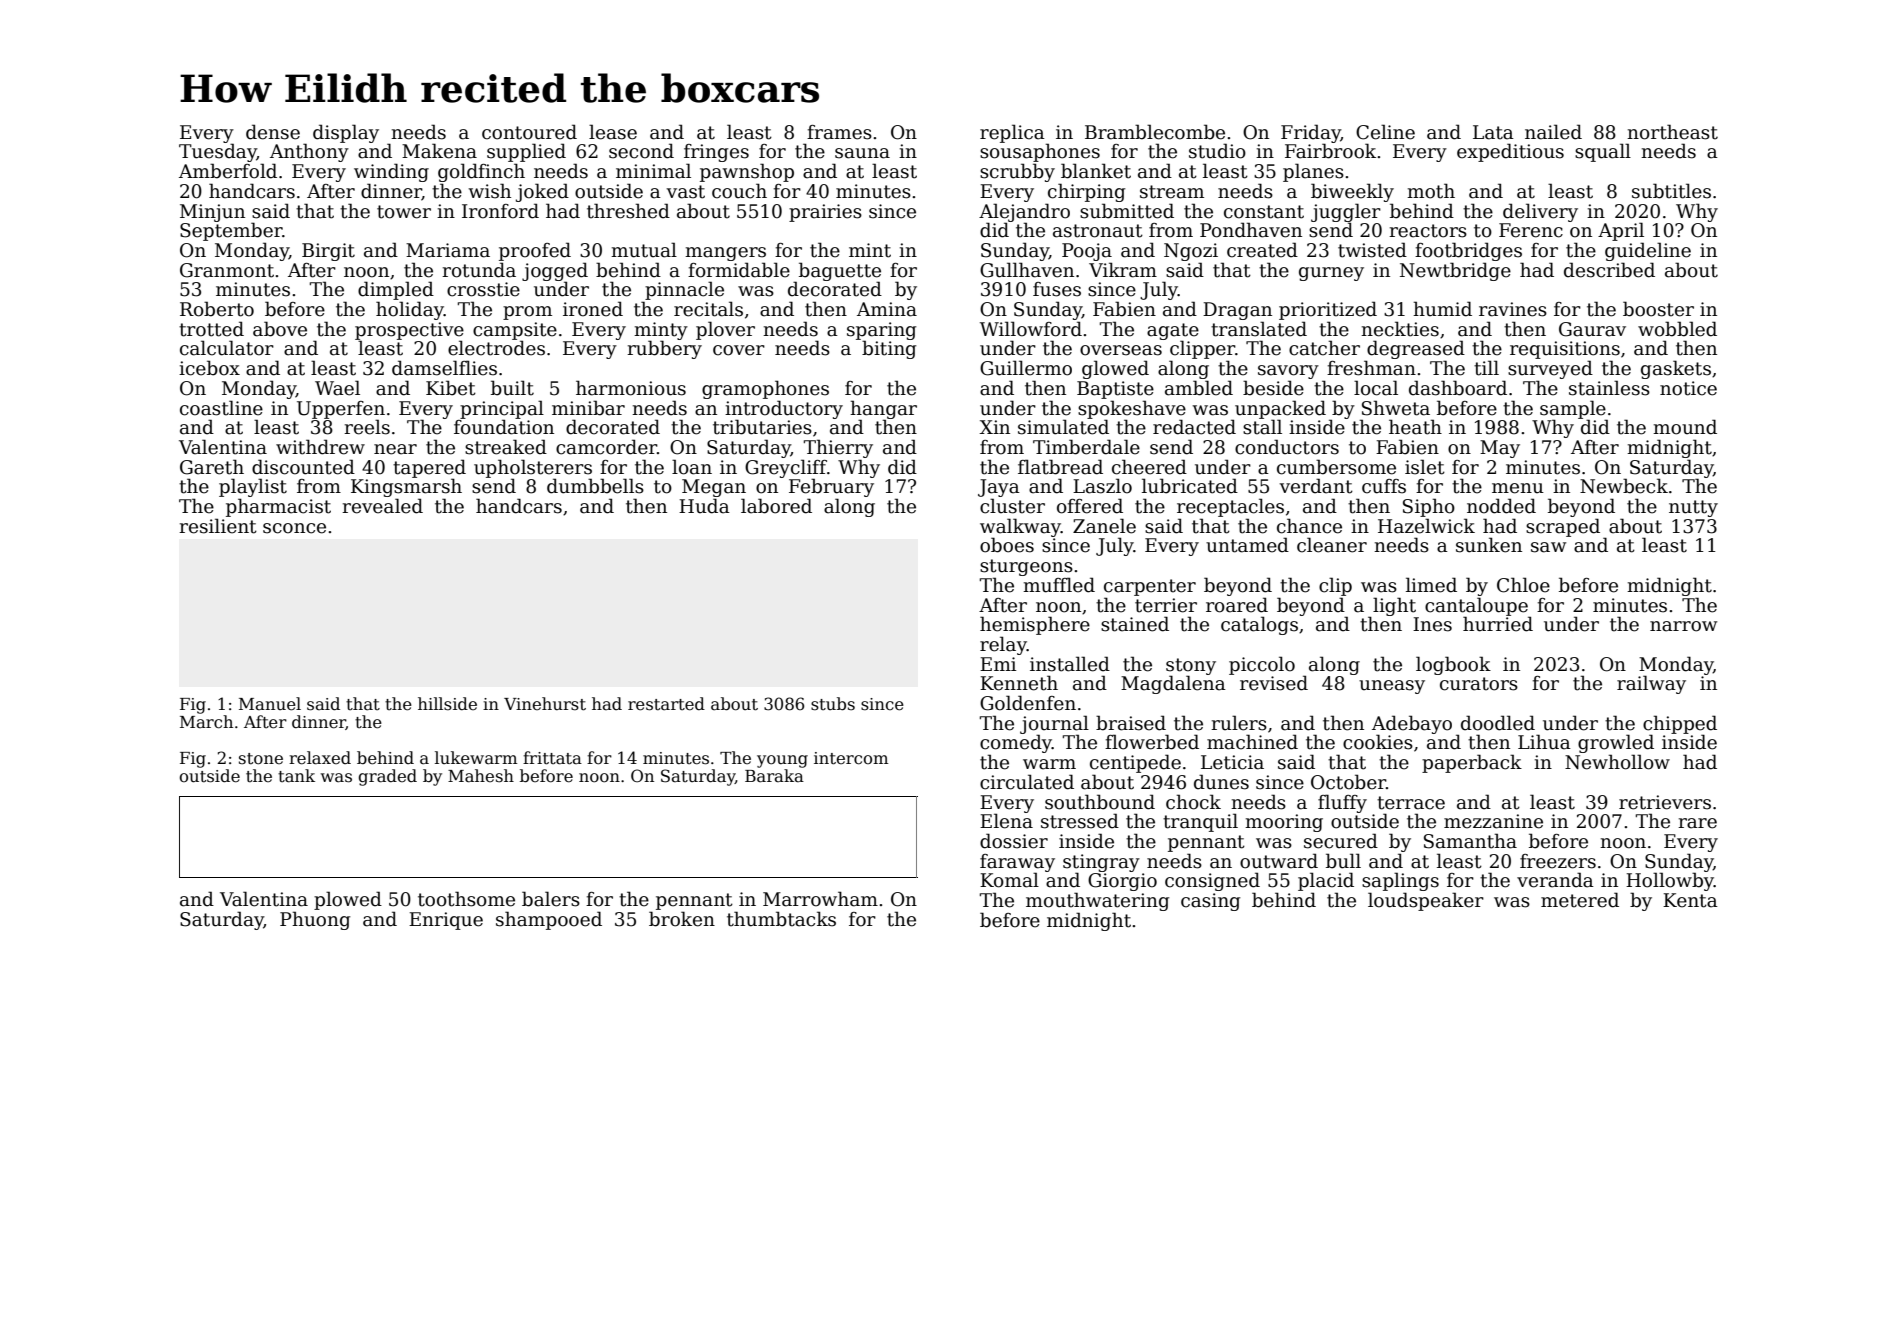 This image has width=1897, height=1341. Describe the element at coordinates (1237, 311) in the image. I see `Dragan` at that location.
